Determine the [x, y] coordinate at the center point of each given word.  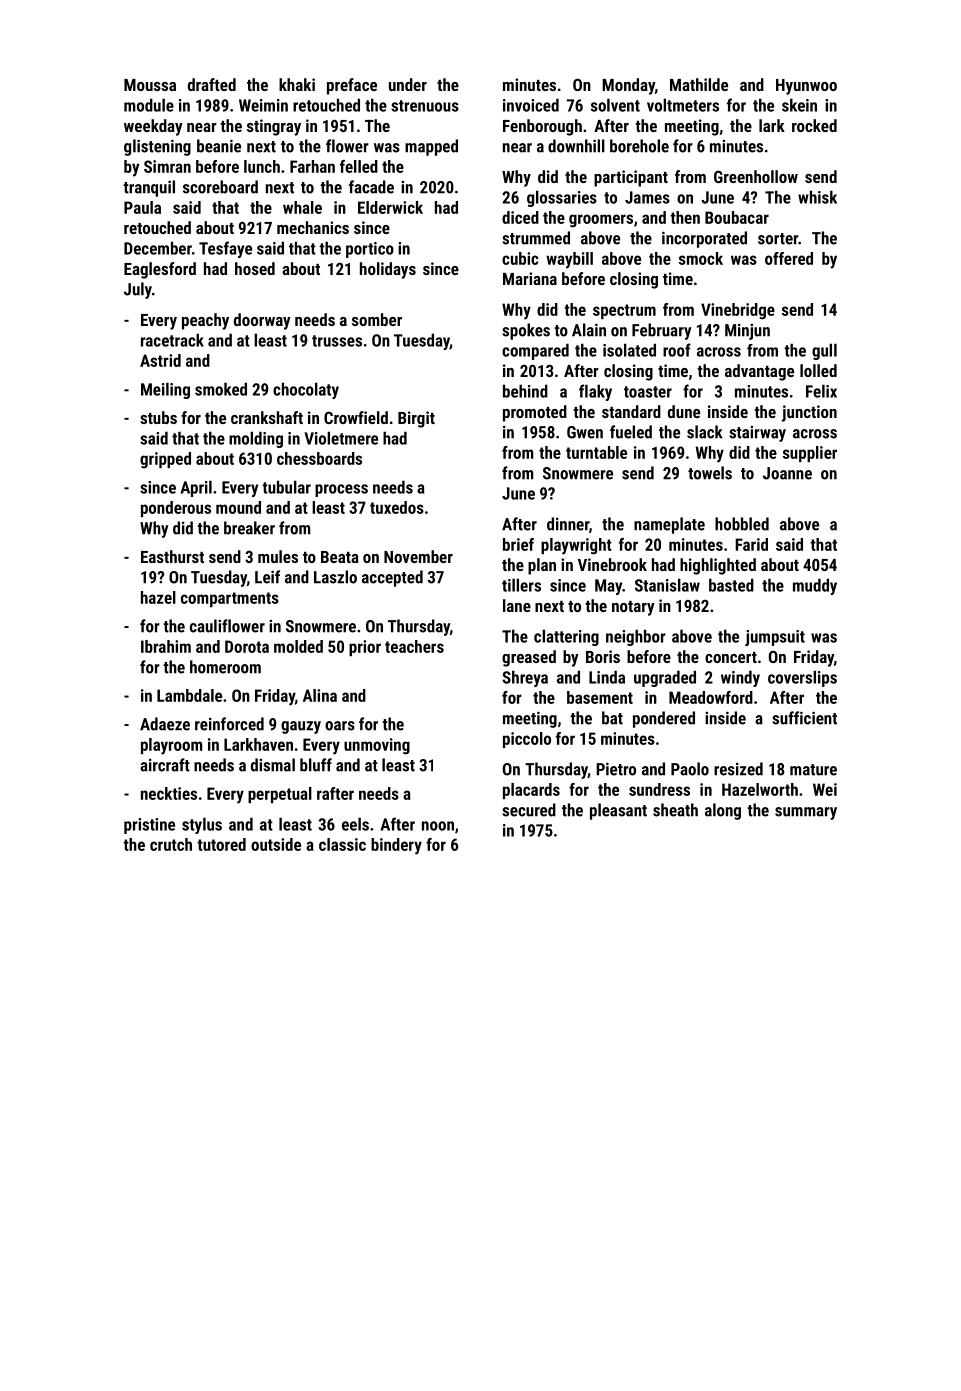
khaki [297, 84]
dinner [568, 524]
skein [799, 105]
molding [256, 439]
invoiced [531, 105]
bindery [396, 846]
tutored [221, 844]
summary [806, 813]
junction [809, 413]
